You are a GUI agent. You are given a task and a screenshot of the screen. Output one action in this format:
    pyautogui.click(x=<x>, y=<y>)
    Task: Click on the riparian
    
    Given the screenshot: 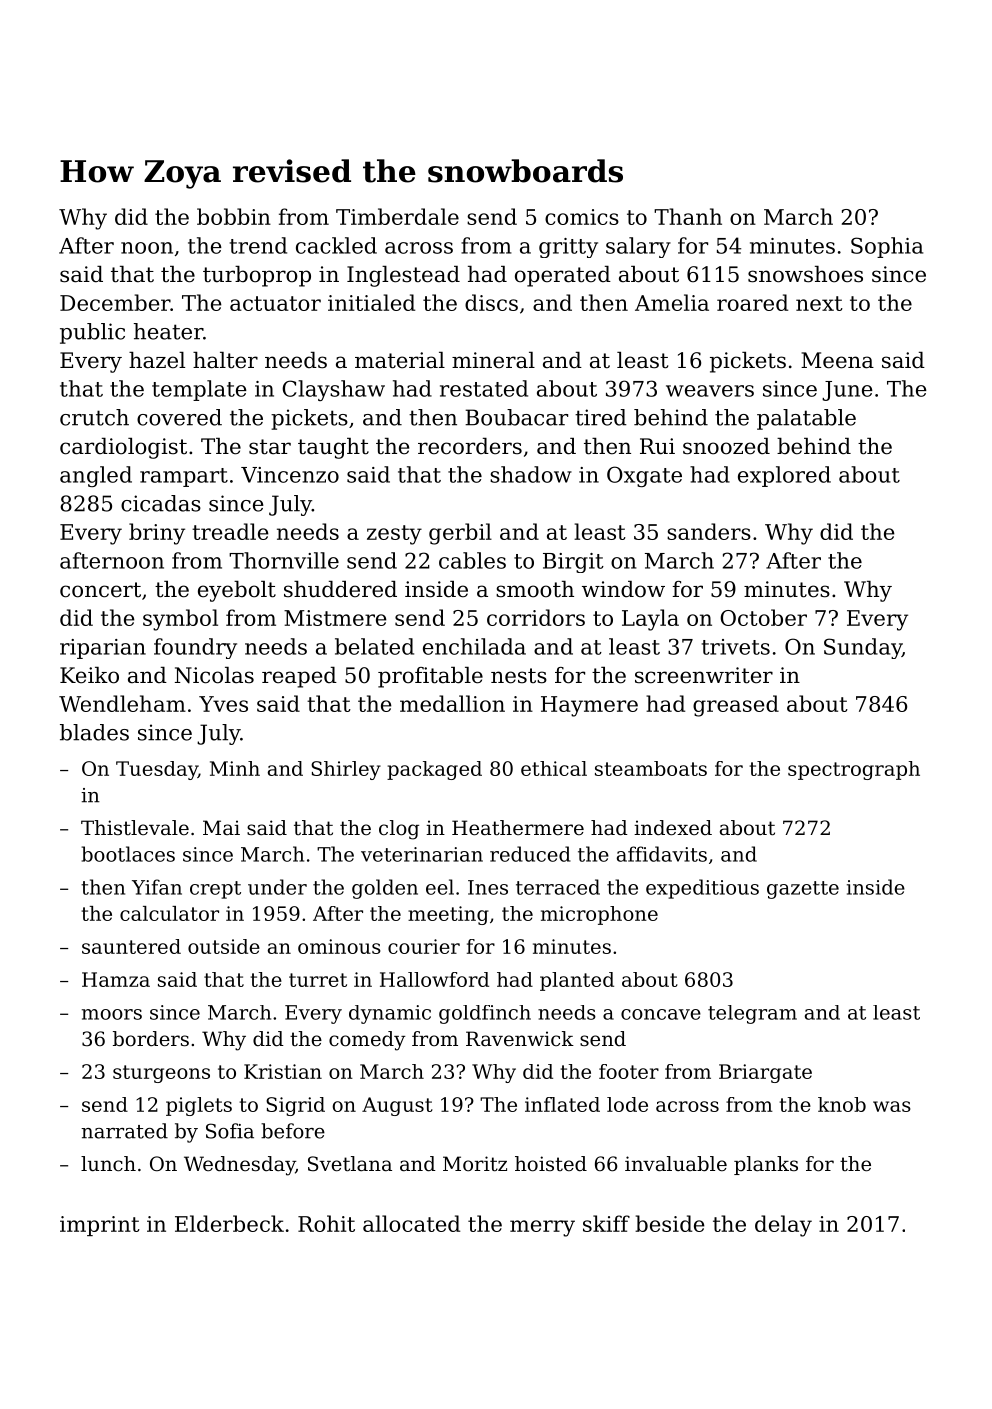 What is the action you would take?
    pyautogui.click(x=103, y=649)
